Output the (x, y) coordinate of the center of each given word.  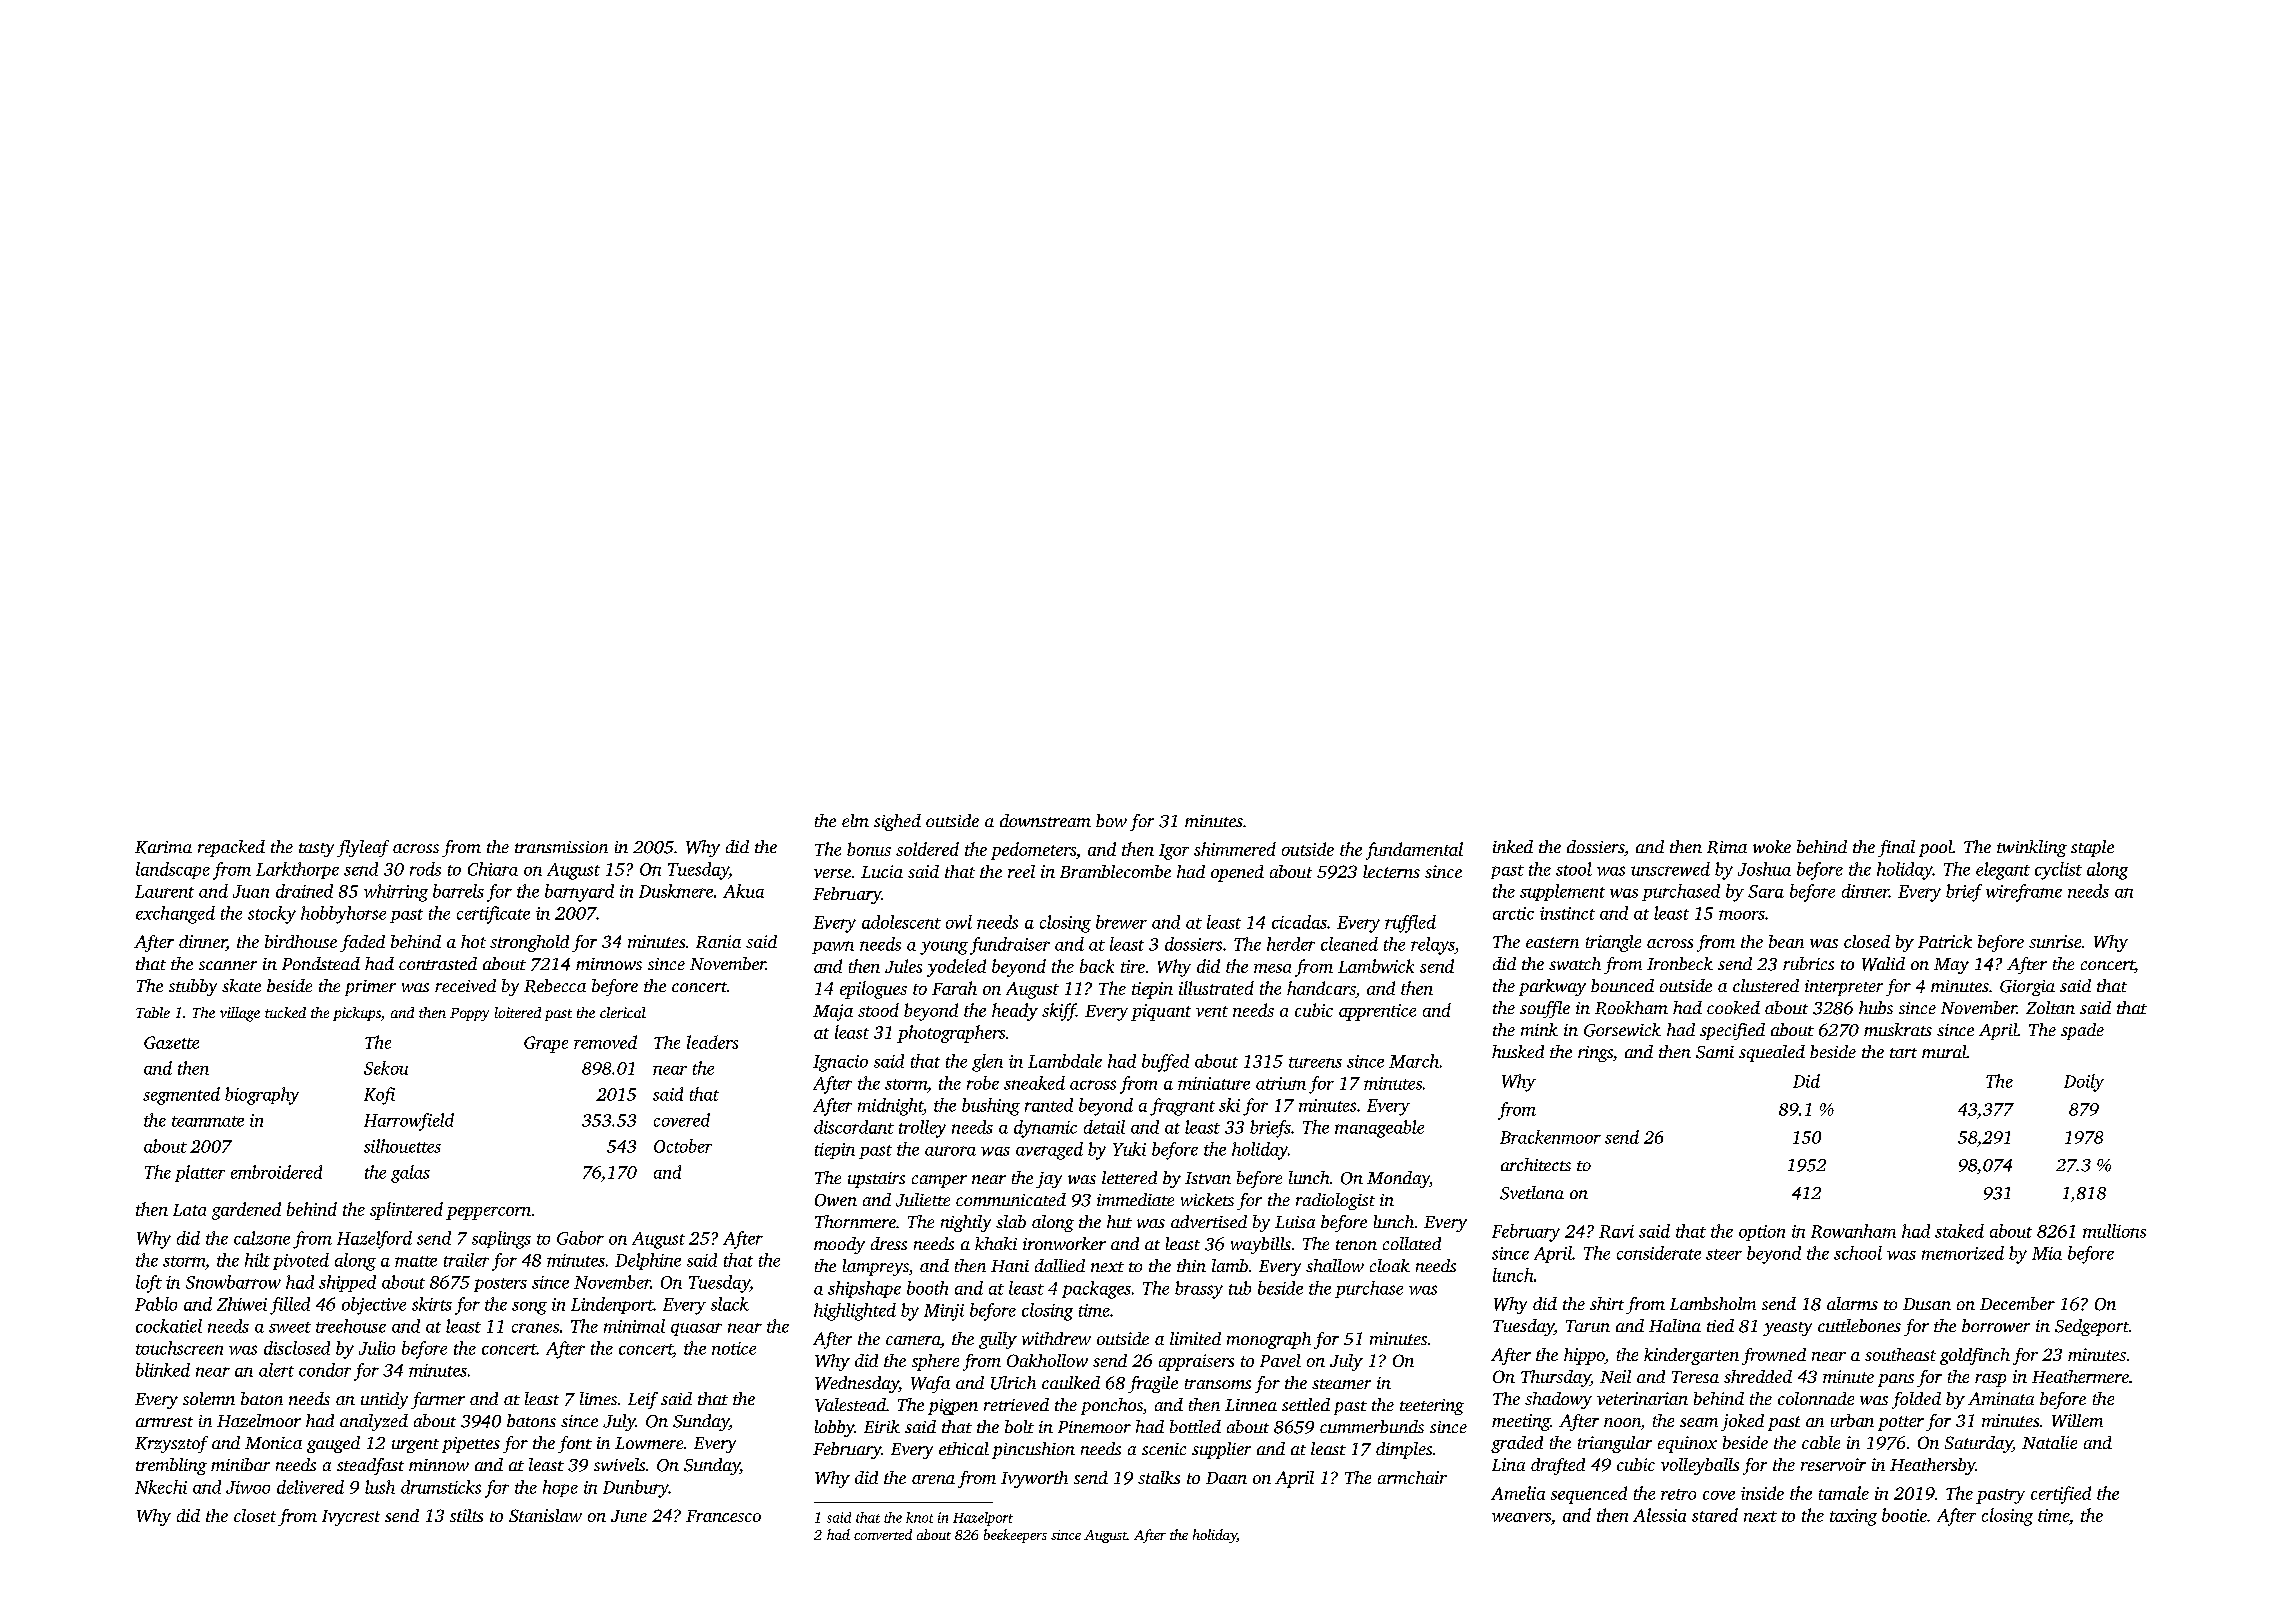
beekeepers (1015, 1536)
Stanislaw (545, 1515)
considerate (1659, 1253)
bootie (1904, 1515)
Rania (718, 941)
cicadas (1299, 922)
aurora (950, 1151)
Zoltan (2050, 1007)
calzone (262, 1238)
